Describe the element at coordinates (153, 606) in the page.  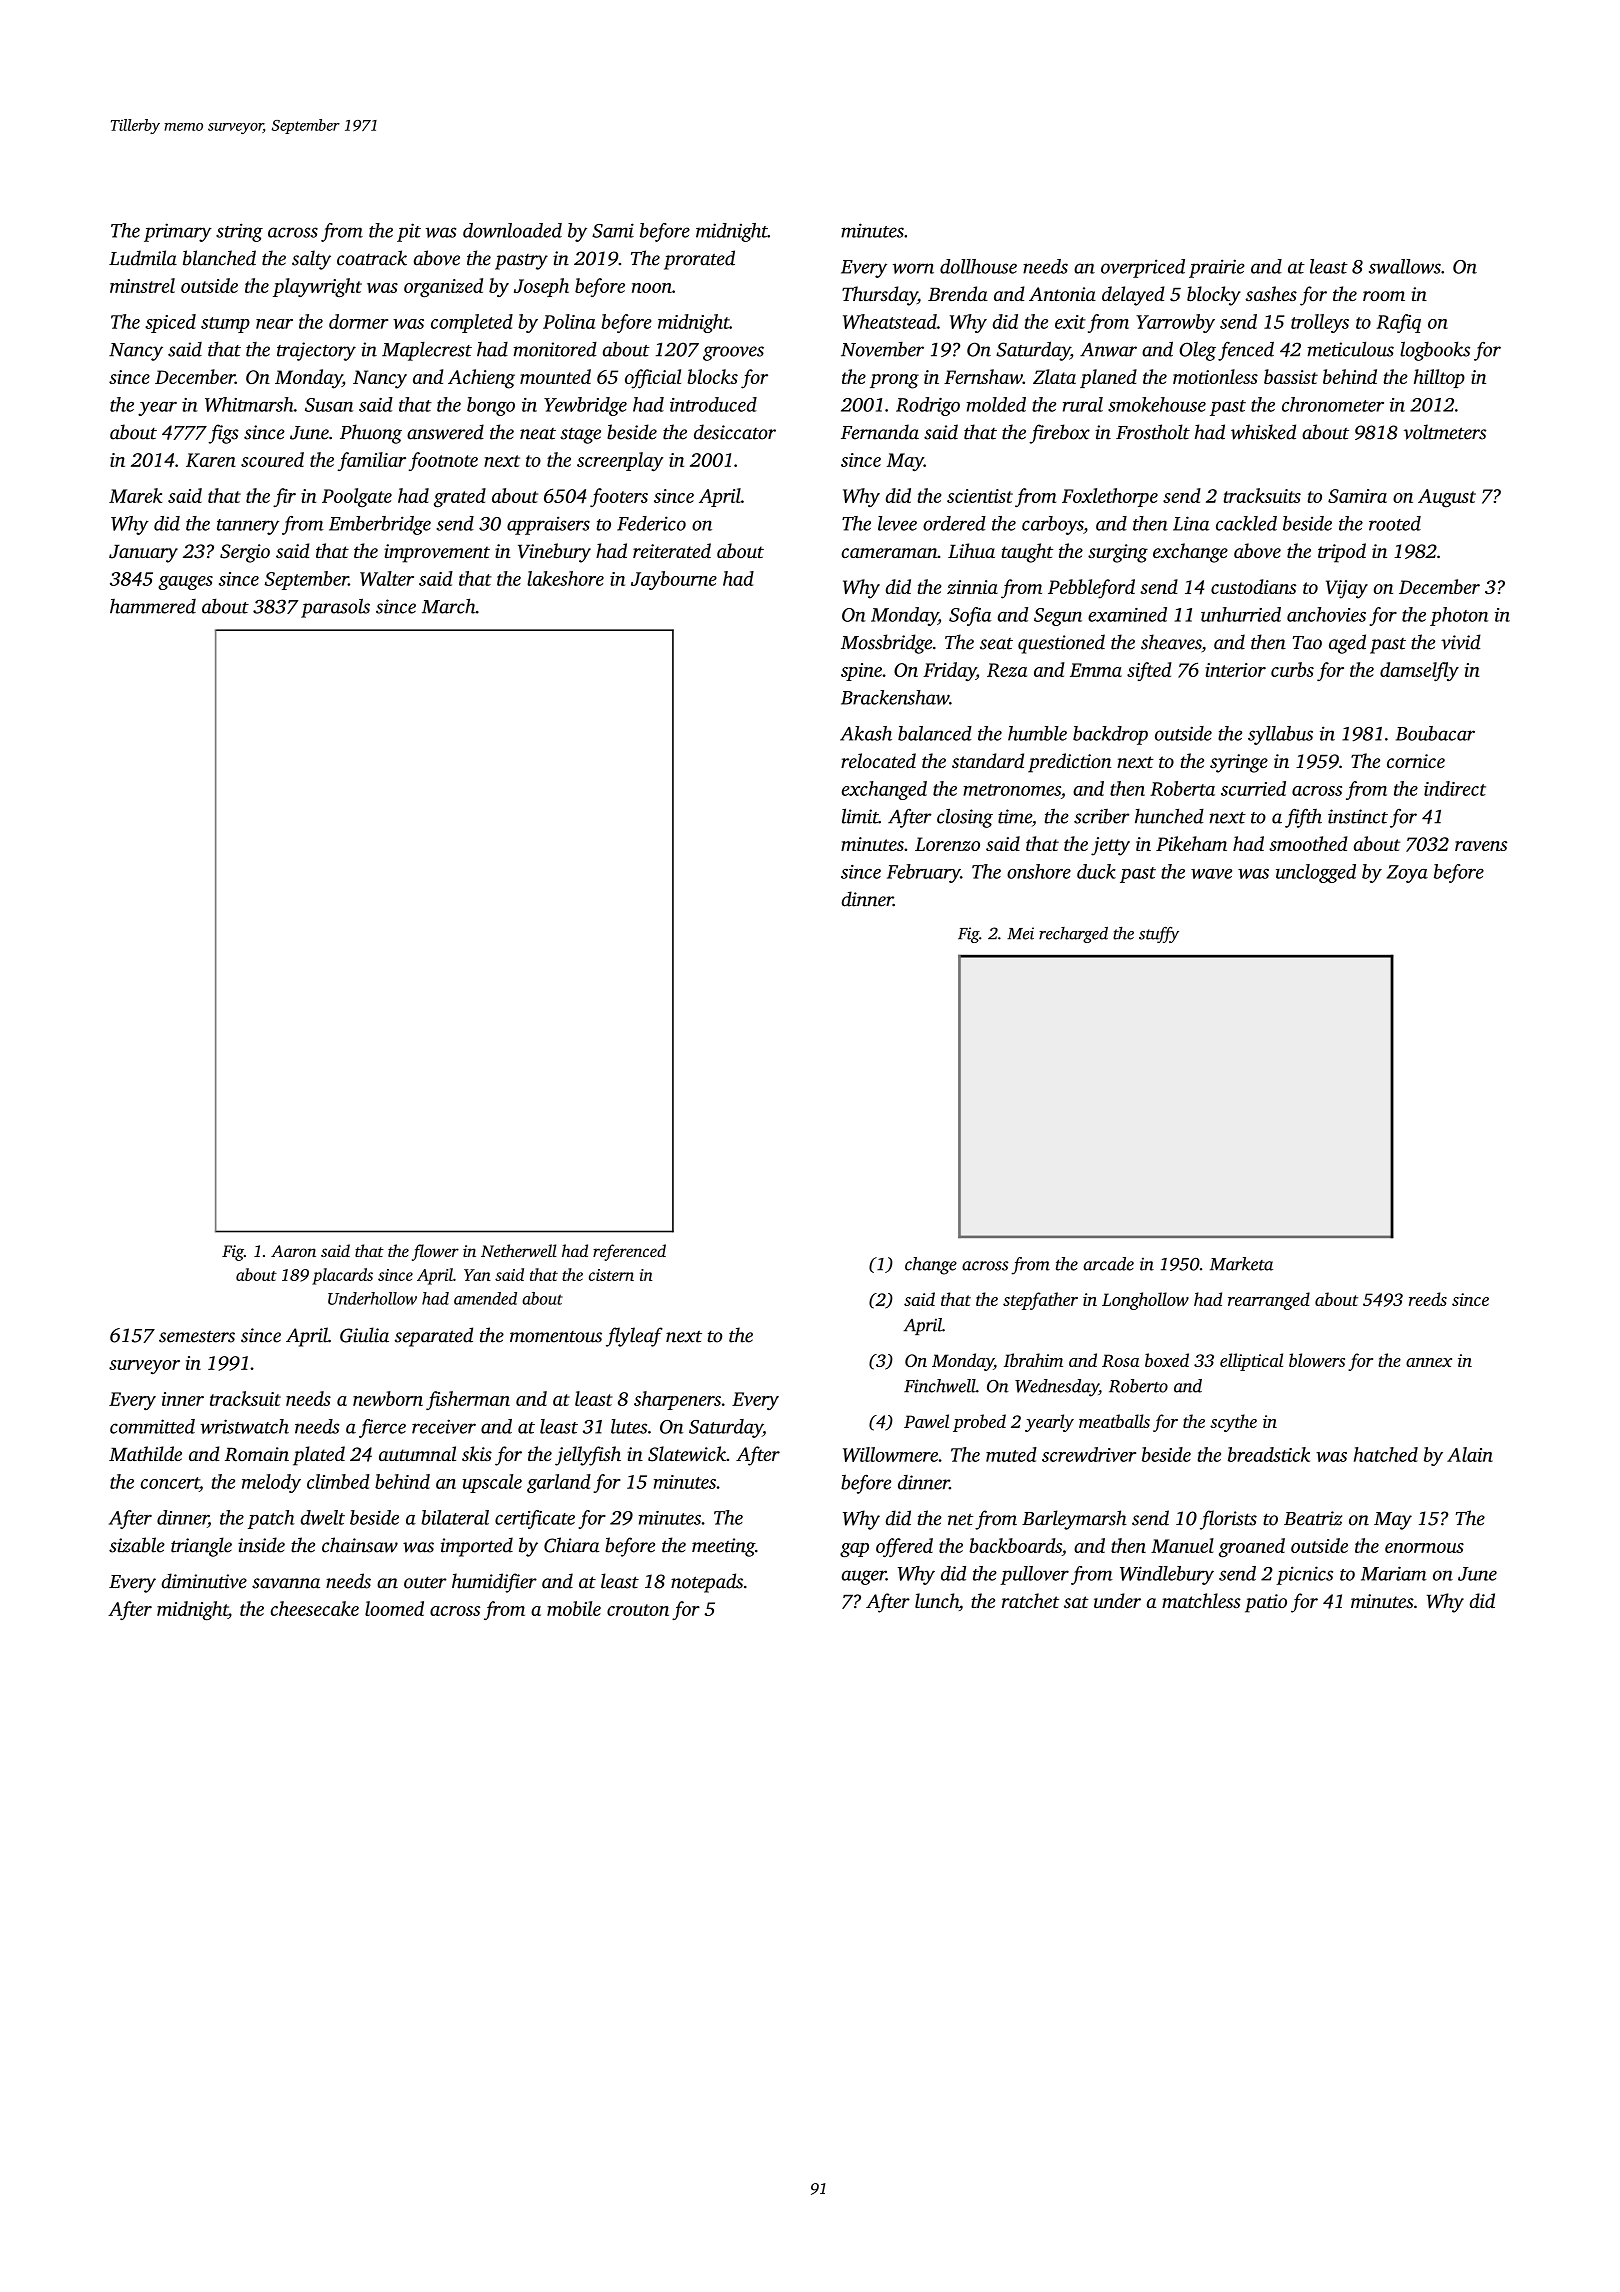
I see `hammered` at that location.
